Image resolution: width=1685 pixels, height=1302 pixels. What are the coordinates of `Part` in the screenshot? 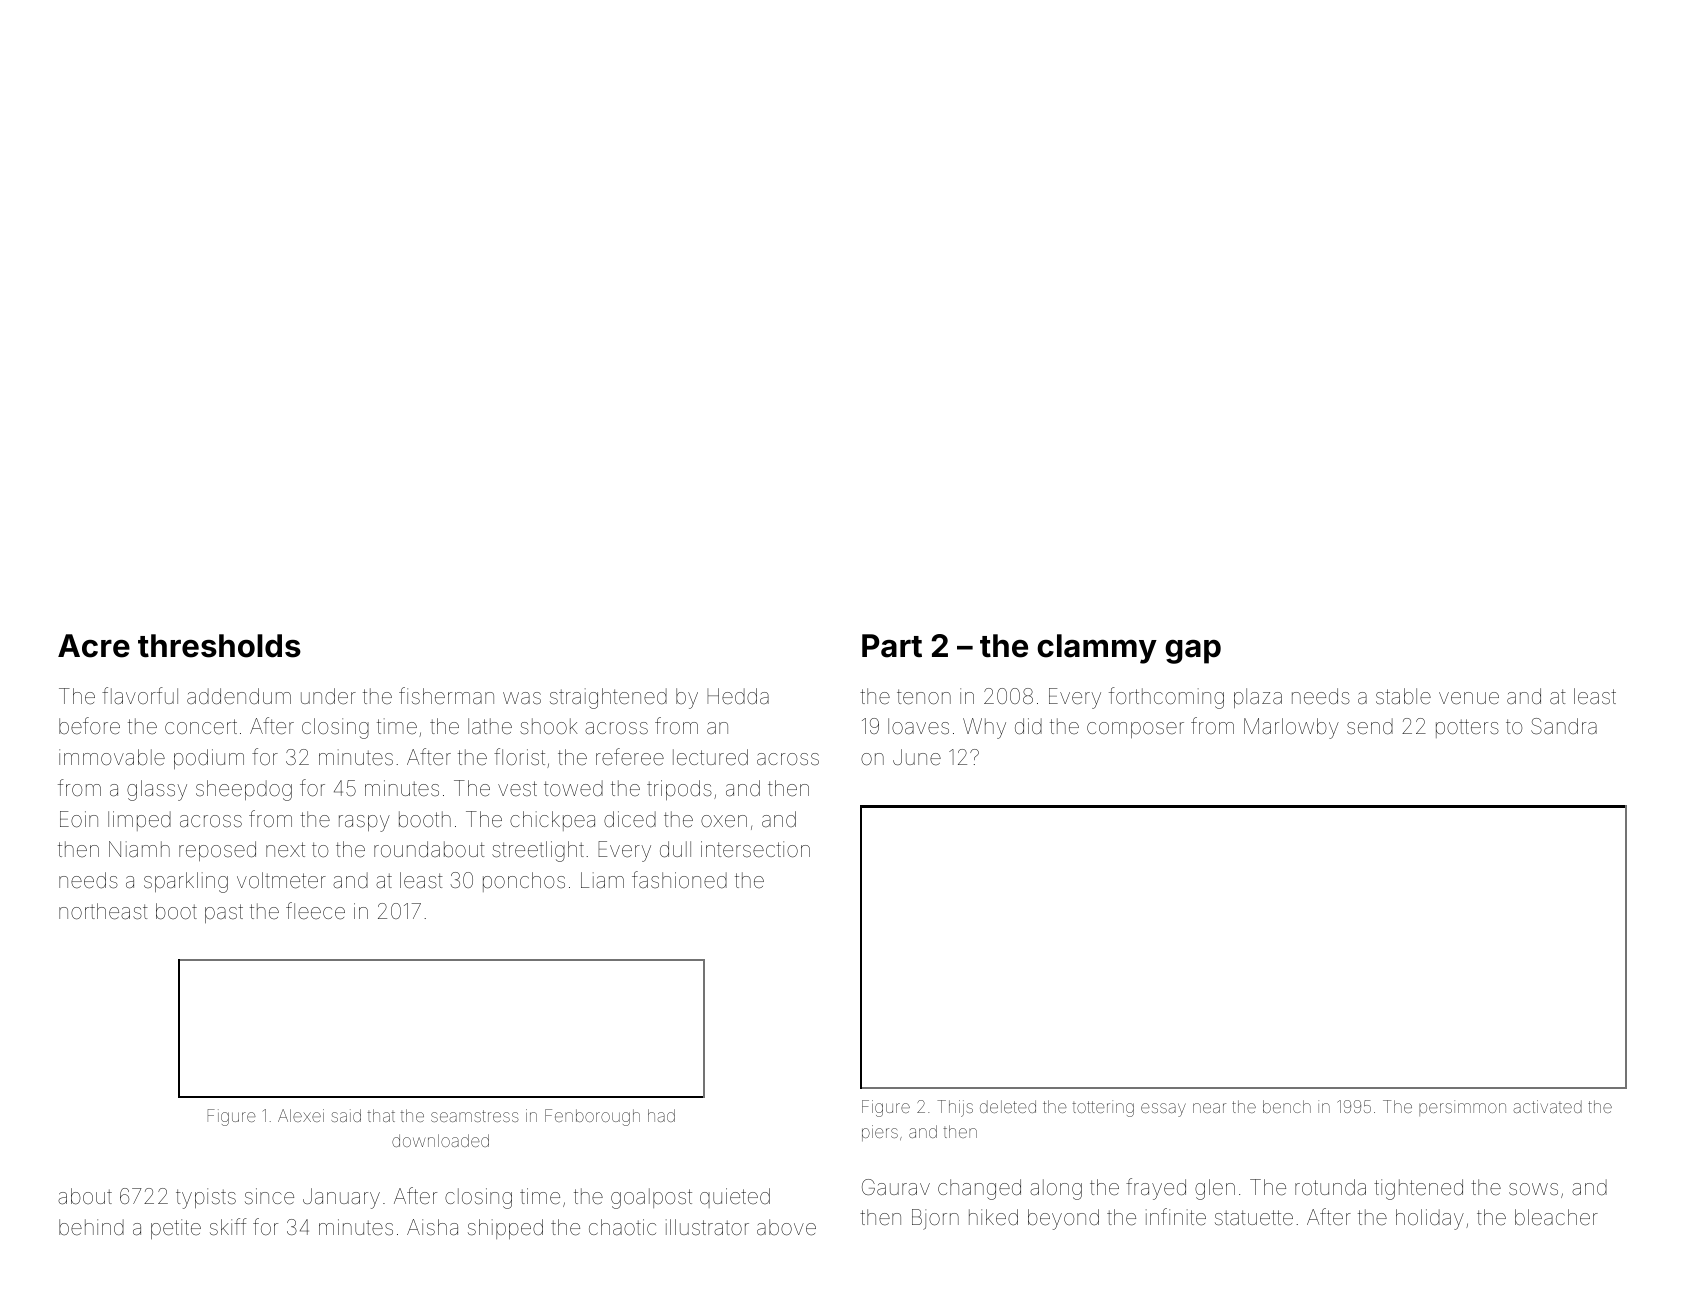 It's located at (892, 646).
